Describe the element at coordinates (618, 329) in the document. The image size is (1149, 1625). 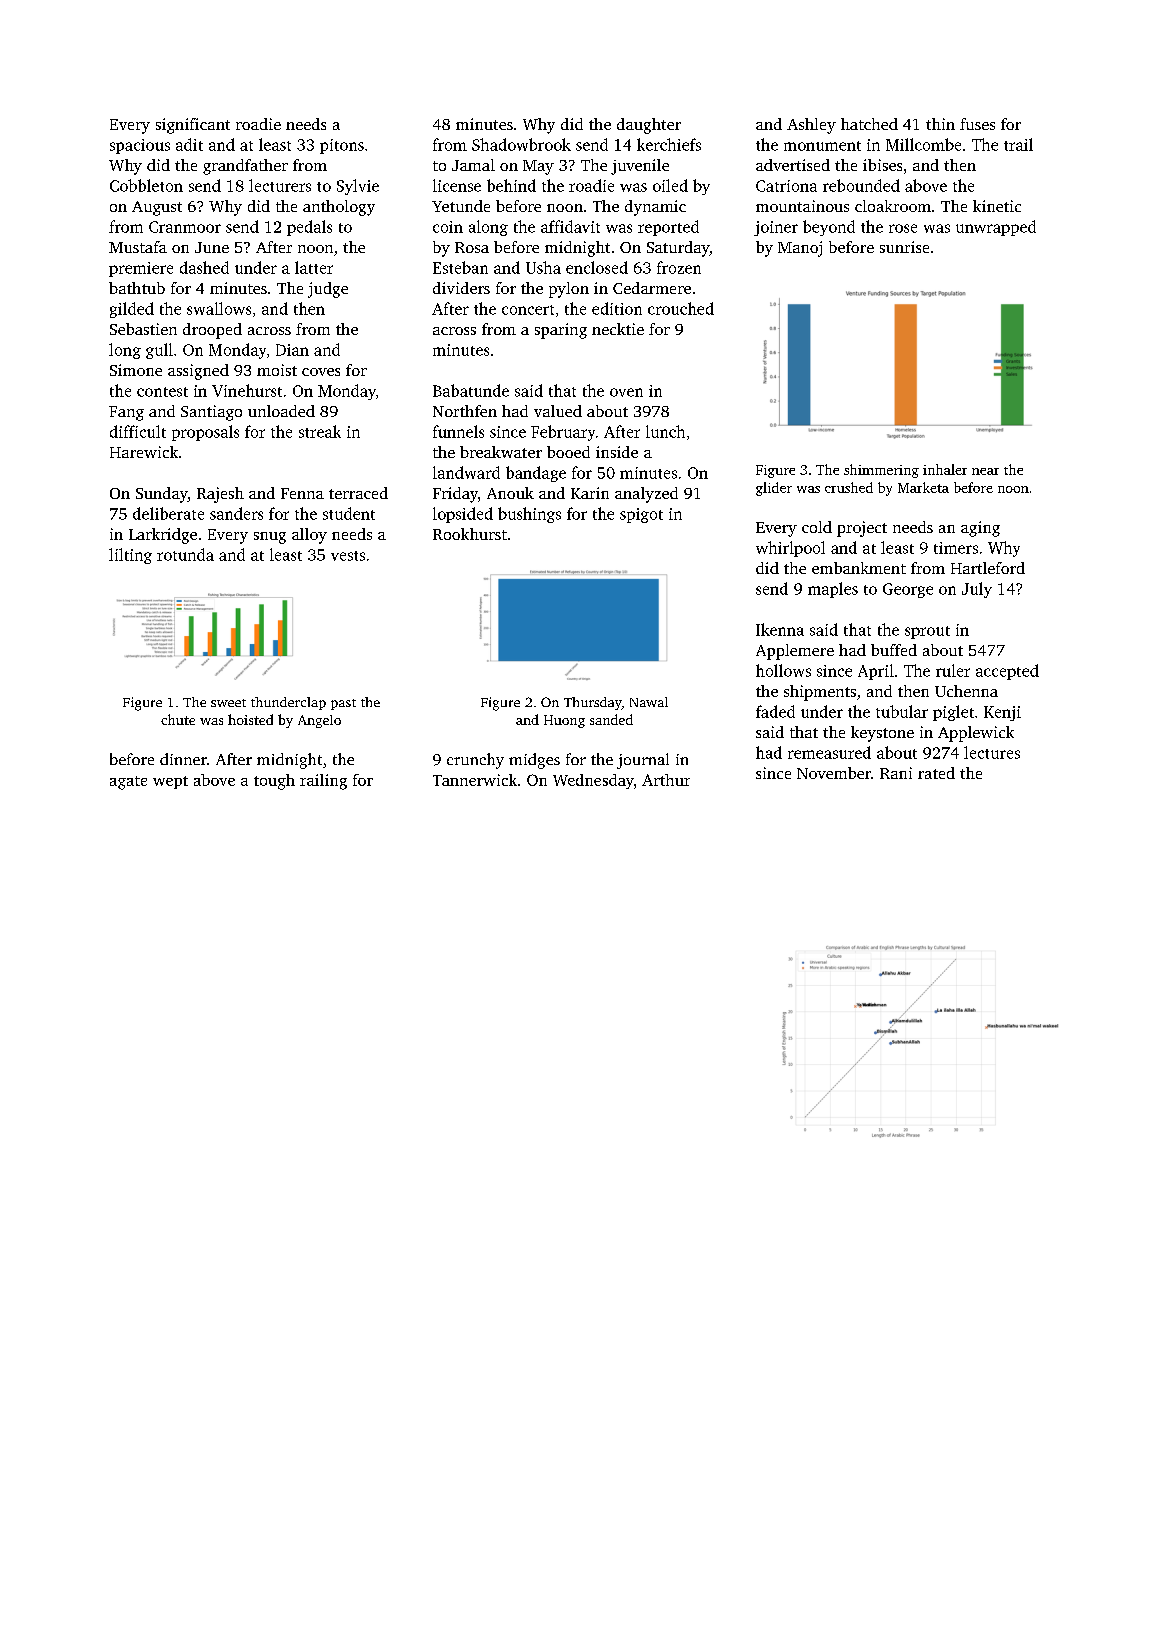
I see `necktie` at that location.
